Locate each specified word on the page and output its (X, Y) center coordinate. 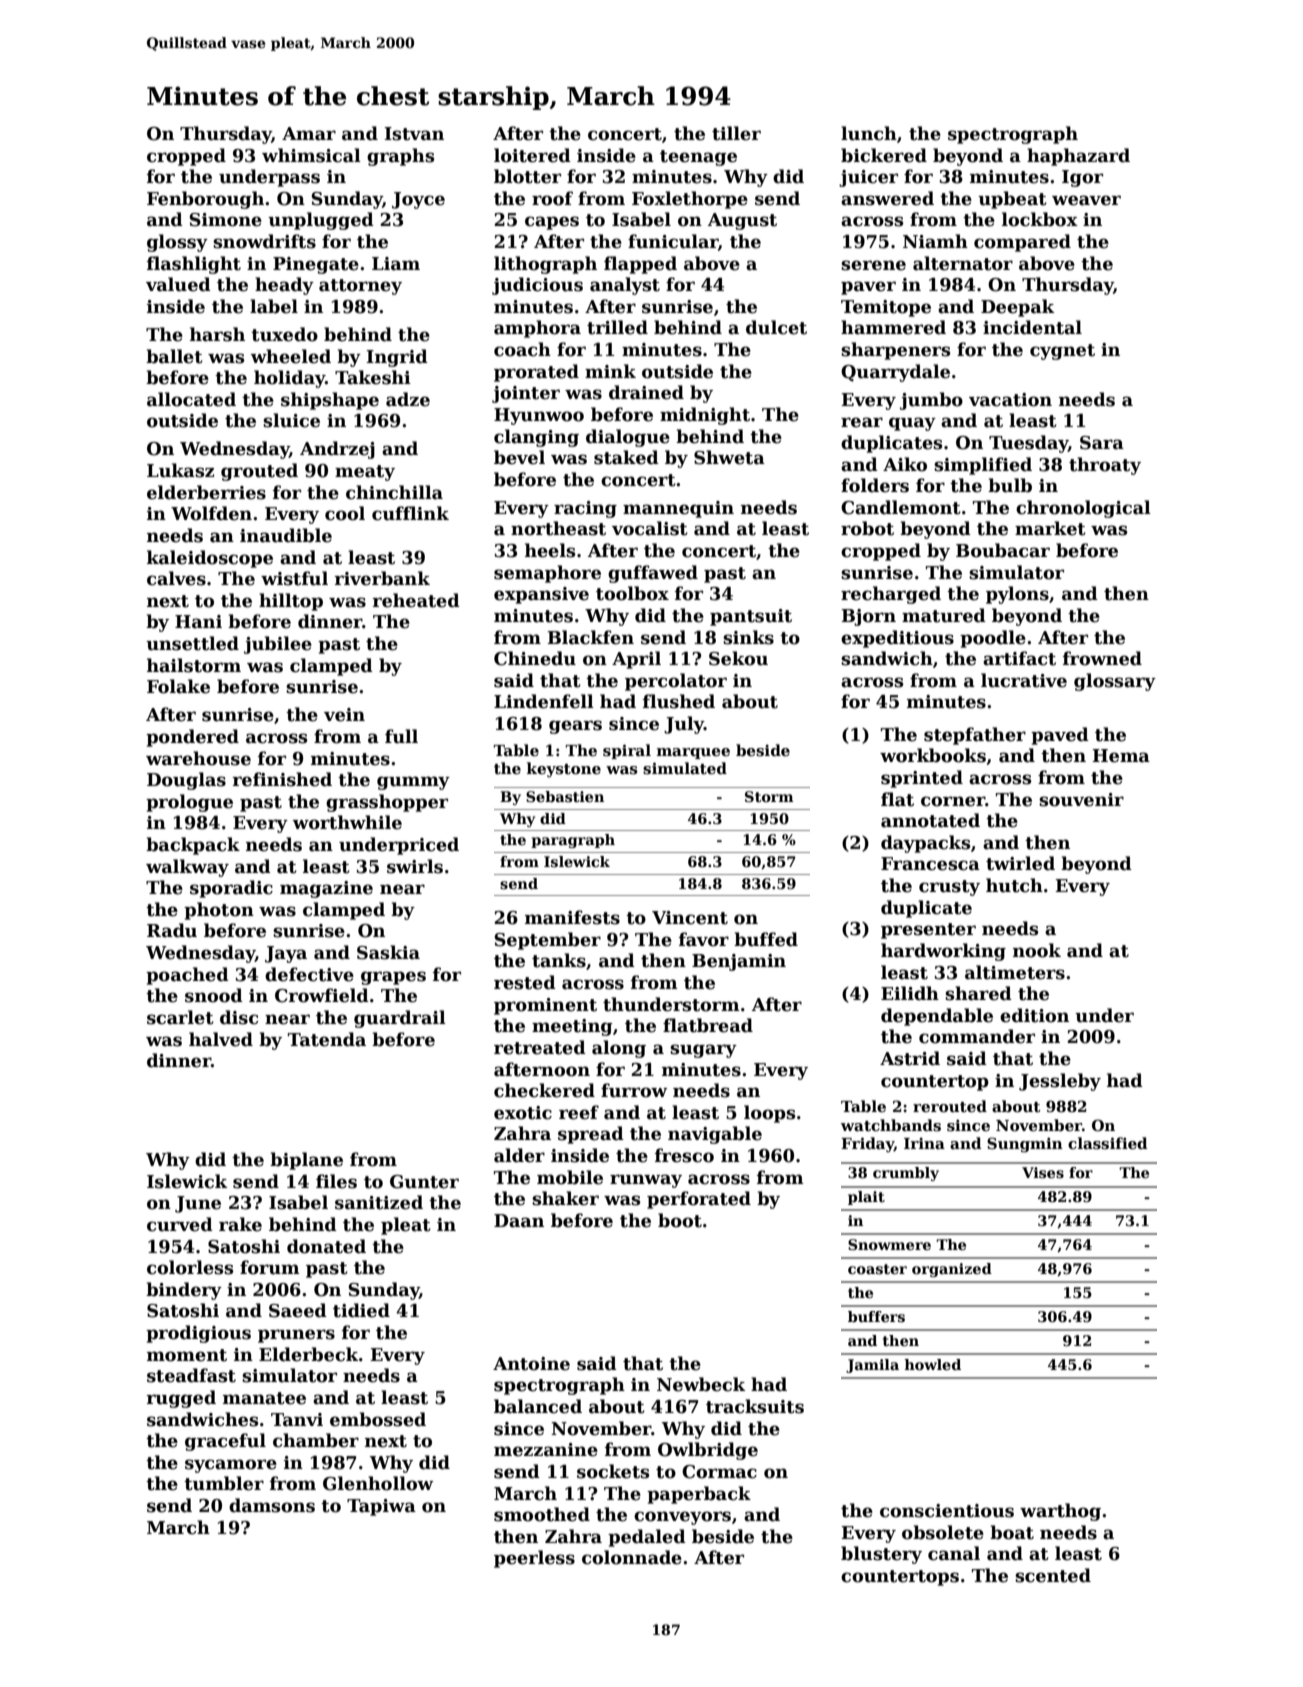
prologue (189, 803)
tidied (361, 1310)
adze (408, 399)
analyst (625, 286)
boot (680, 1220)
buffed (766, 939)
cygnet (1062, 352)
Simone (226, 220)
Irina (924, 1143)
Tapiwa (381, 1507)
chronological (1083, 509)
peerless (534, 1559)
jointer (526, 394)
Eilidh (910, 993)
